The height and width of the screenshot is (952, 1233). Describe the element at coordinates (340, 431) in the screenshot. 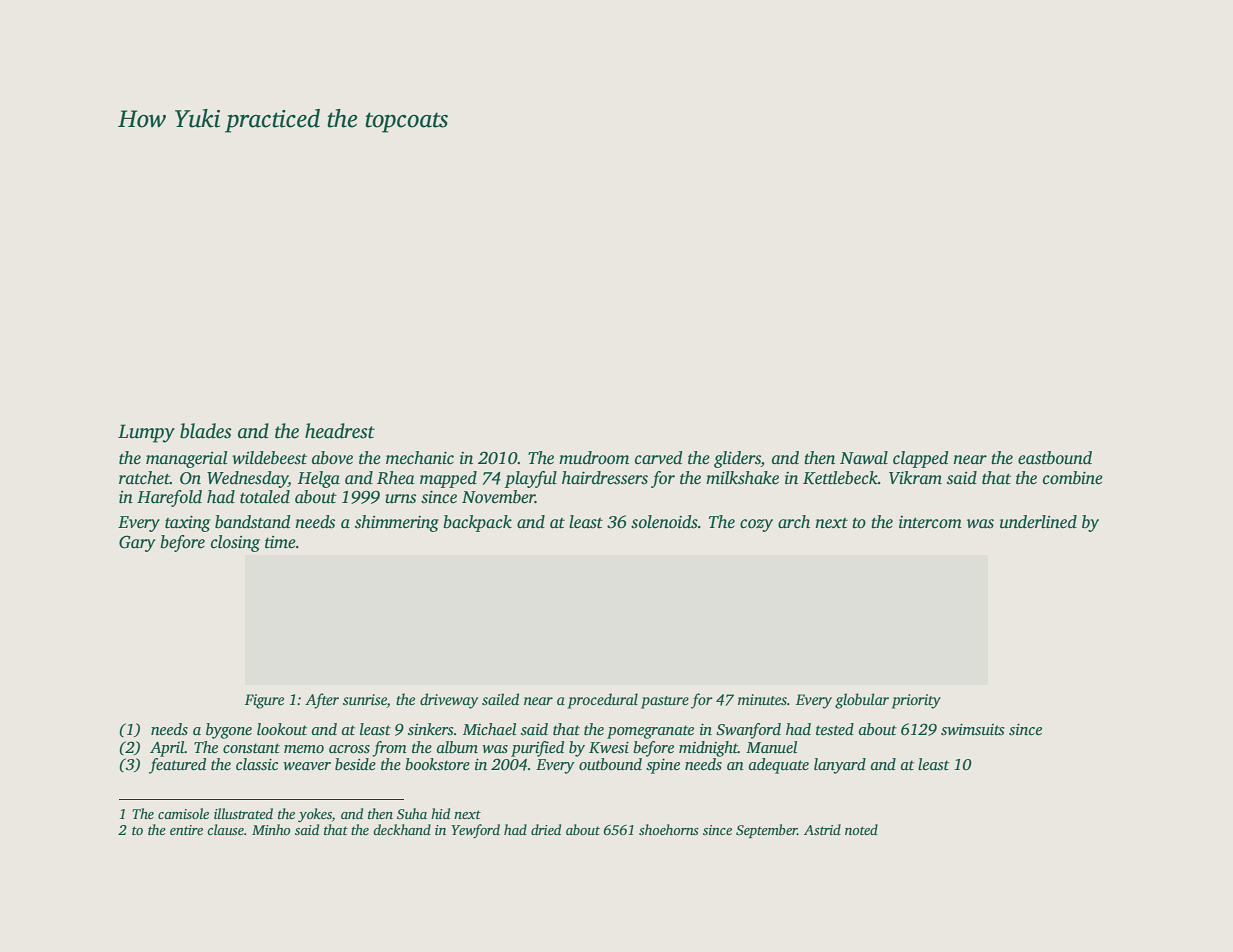

I see `headrest` at that location.
